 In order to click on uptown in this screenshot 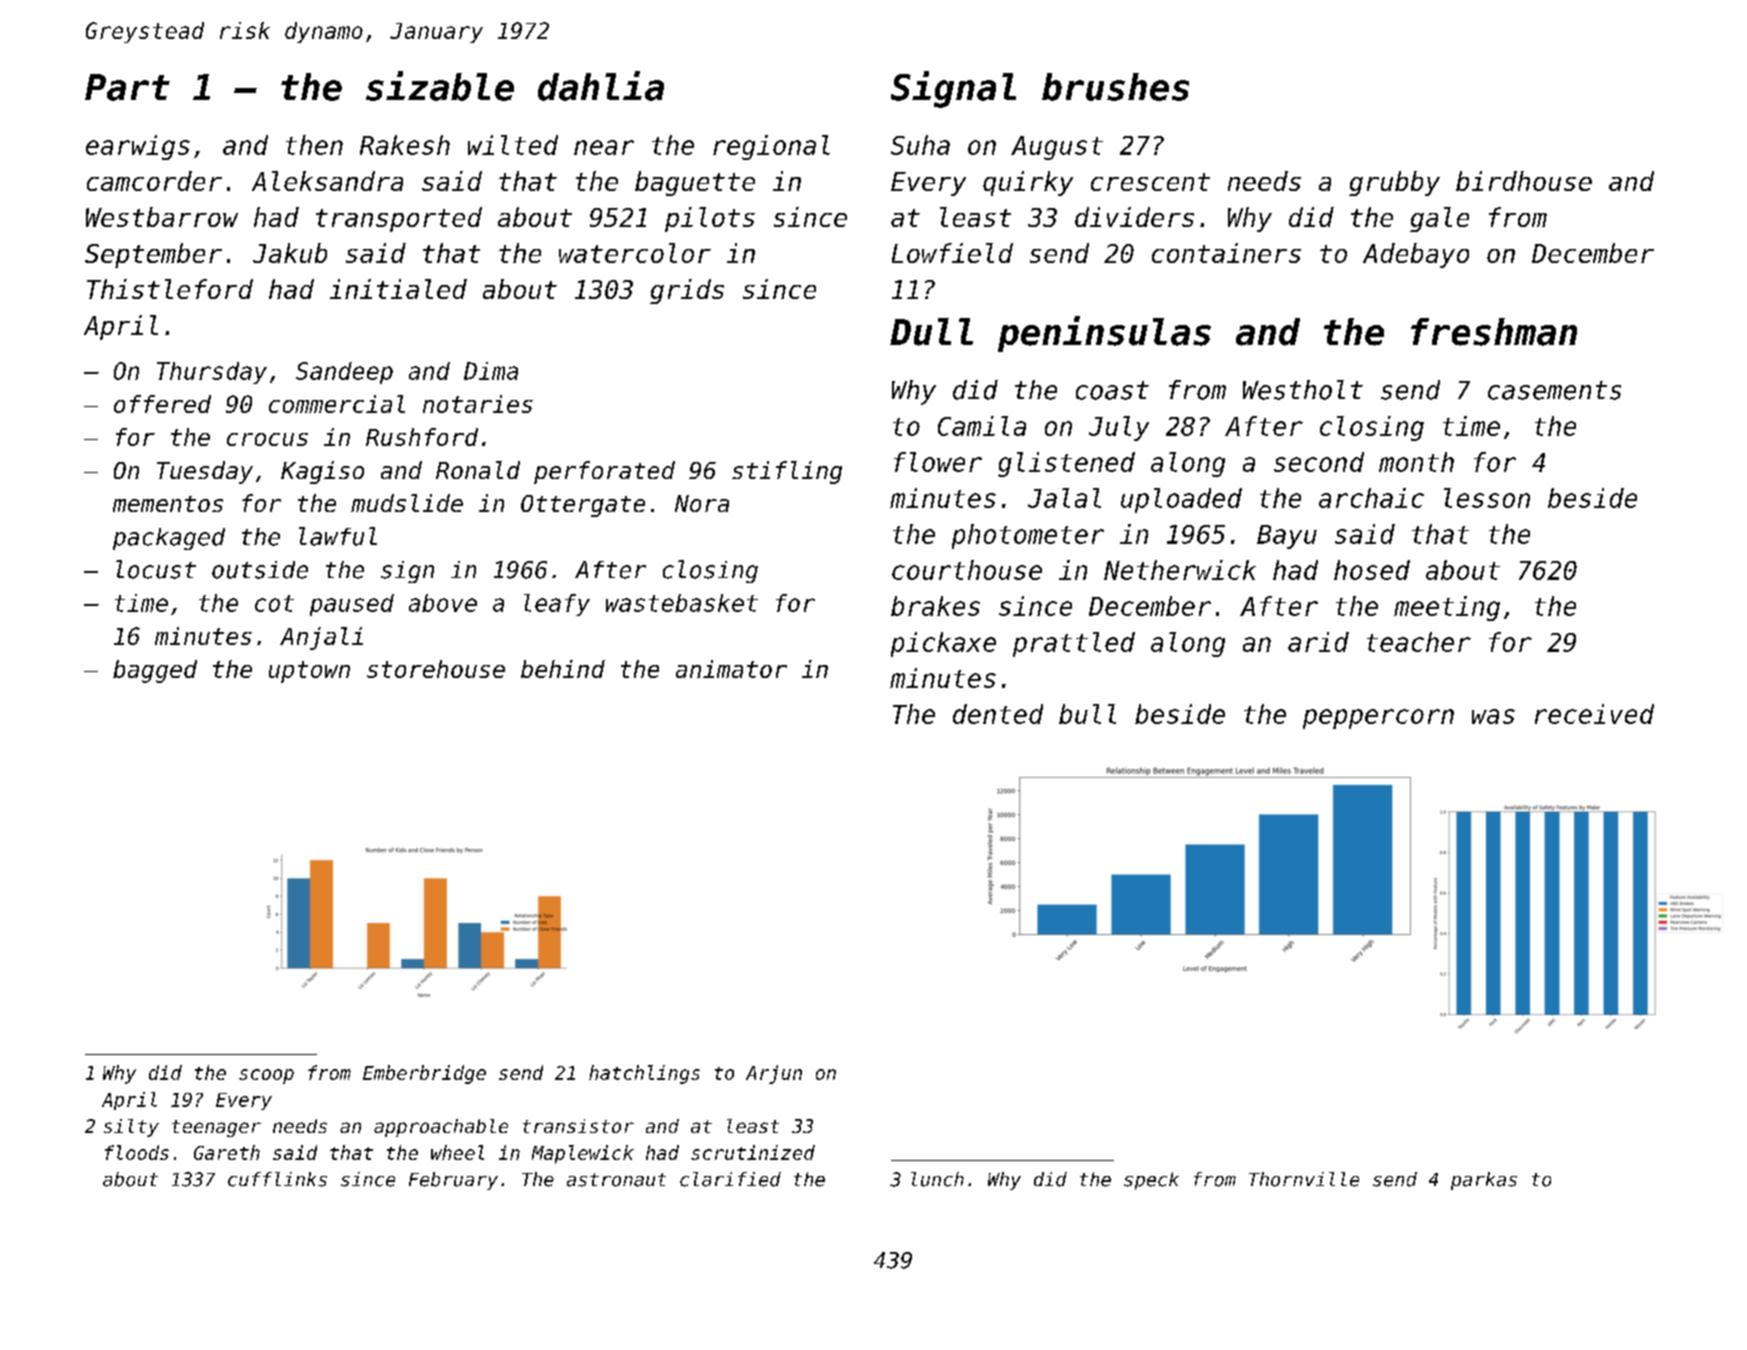, I will do `click(309, 672)`.
